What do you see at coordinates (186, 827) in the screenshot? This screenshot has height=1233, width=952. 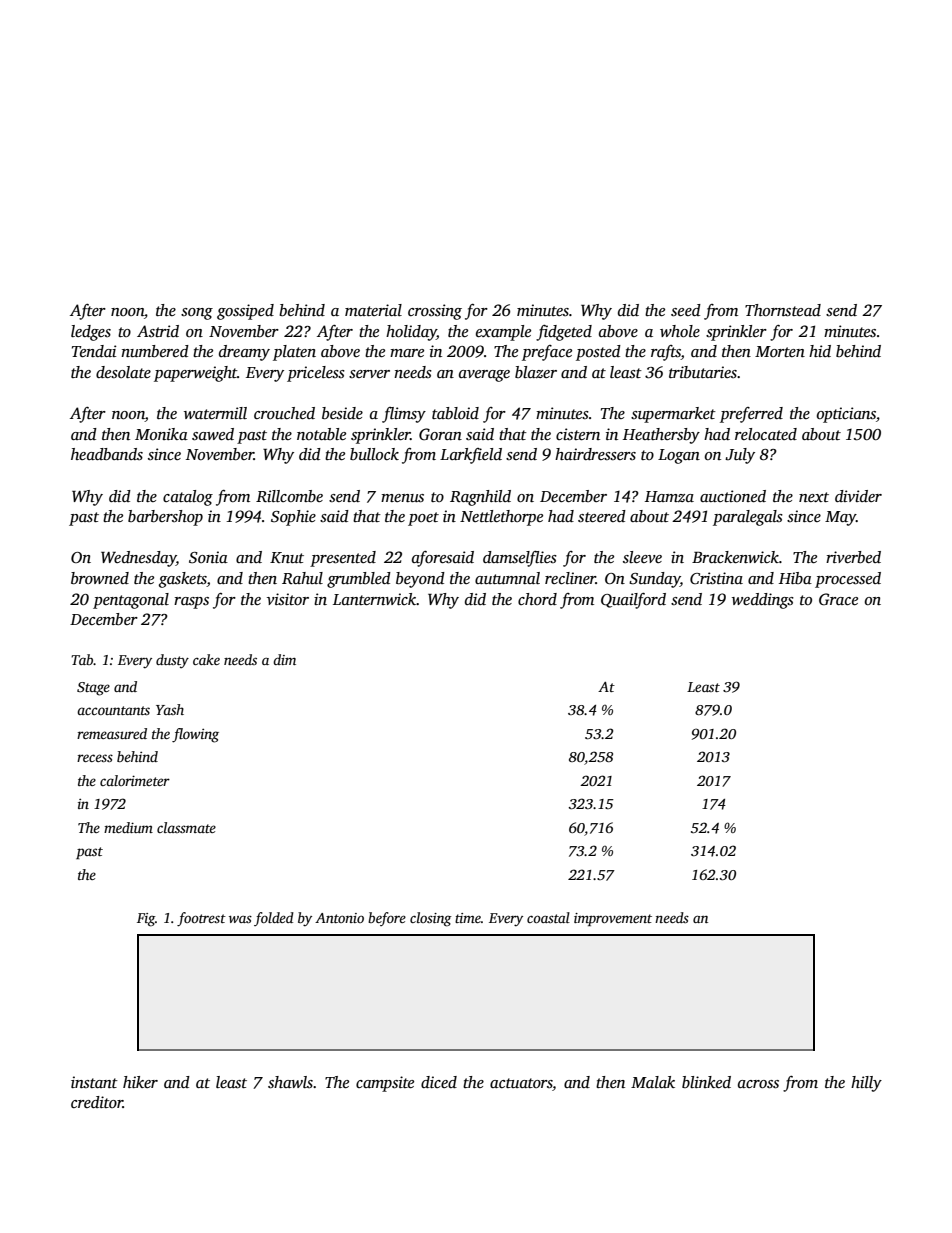 I see `classmate` at bounding box center [186, 827].
